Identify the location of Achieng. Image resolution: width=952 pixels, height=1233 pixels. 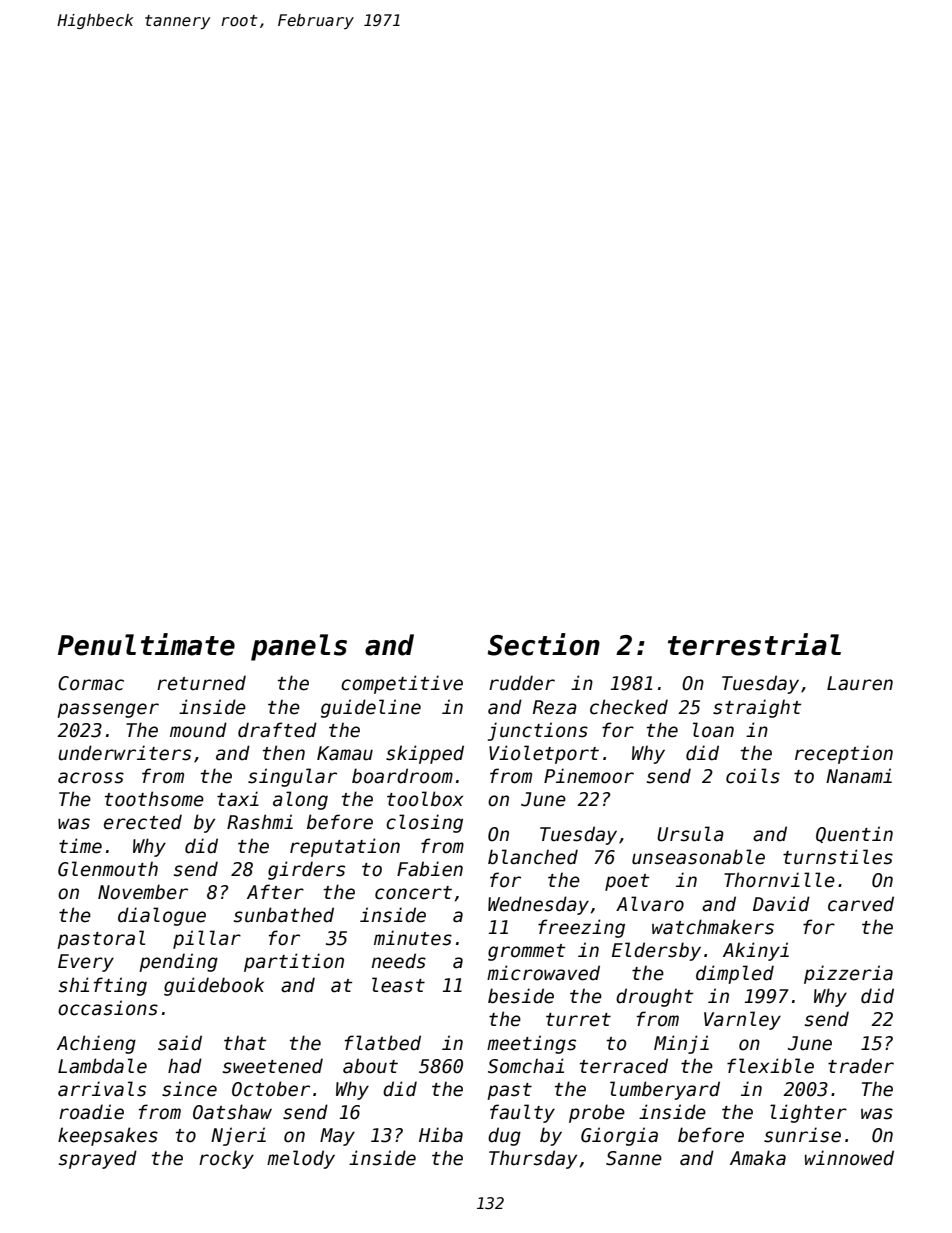
(96, 1044).
